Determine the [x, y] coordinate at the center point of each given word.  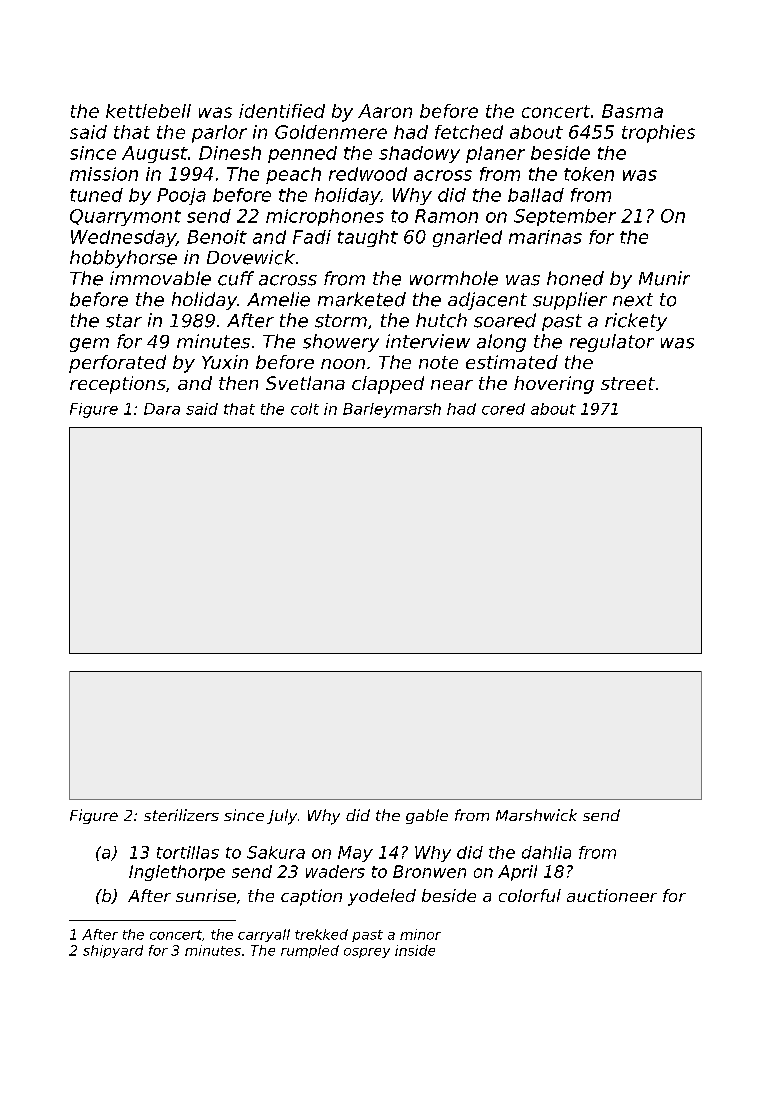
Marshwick [536, 815]
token [589, 174]
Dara [162, 409]
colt [305, 409]
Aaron [385, 111]
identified [282, 111]
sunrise [206, 895]
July [282, 817]
